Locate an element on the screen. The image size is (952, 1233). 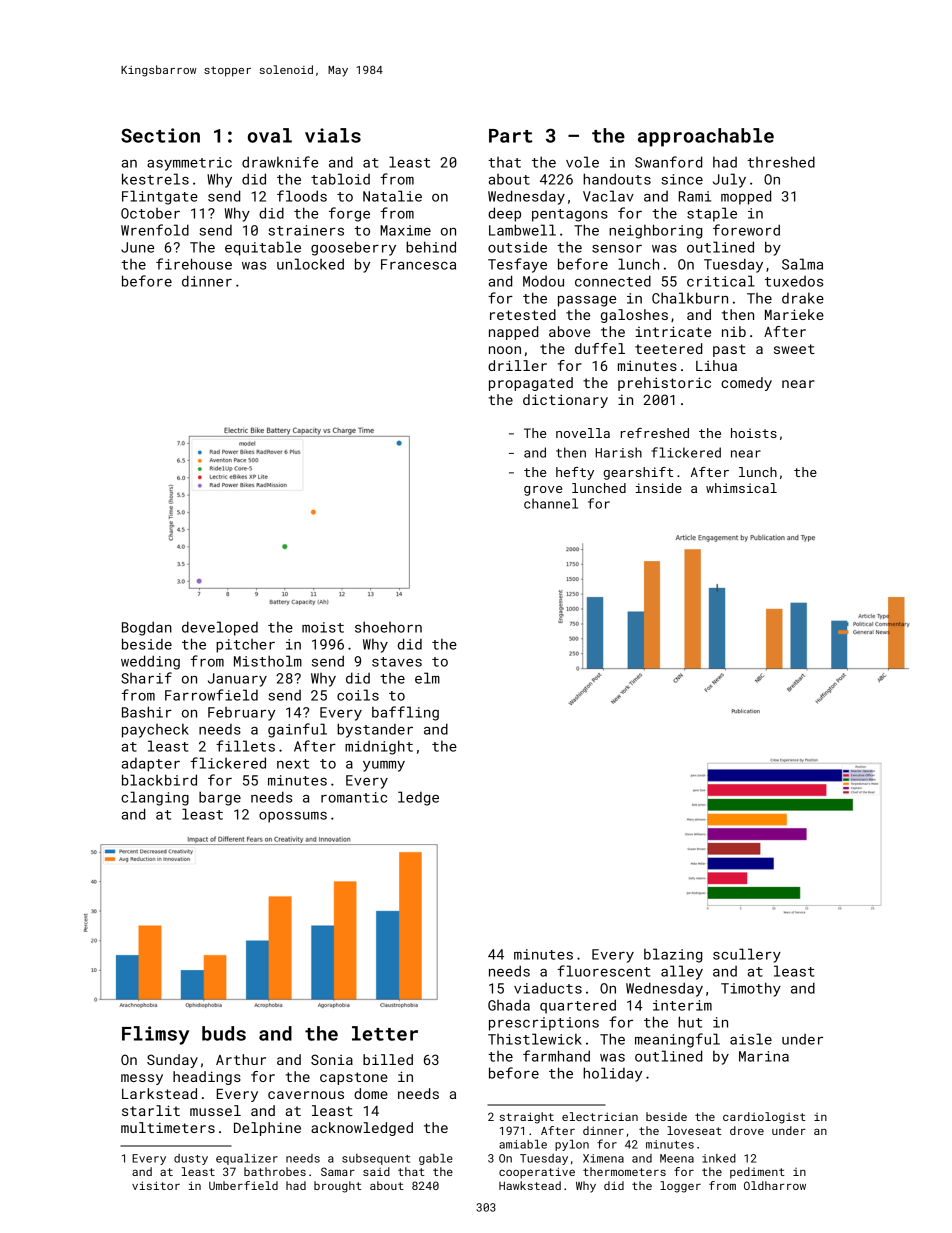
Section is located at coordinates (160, 135).
